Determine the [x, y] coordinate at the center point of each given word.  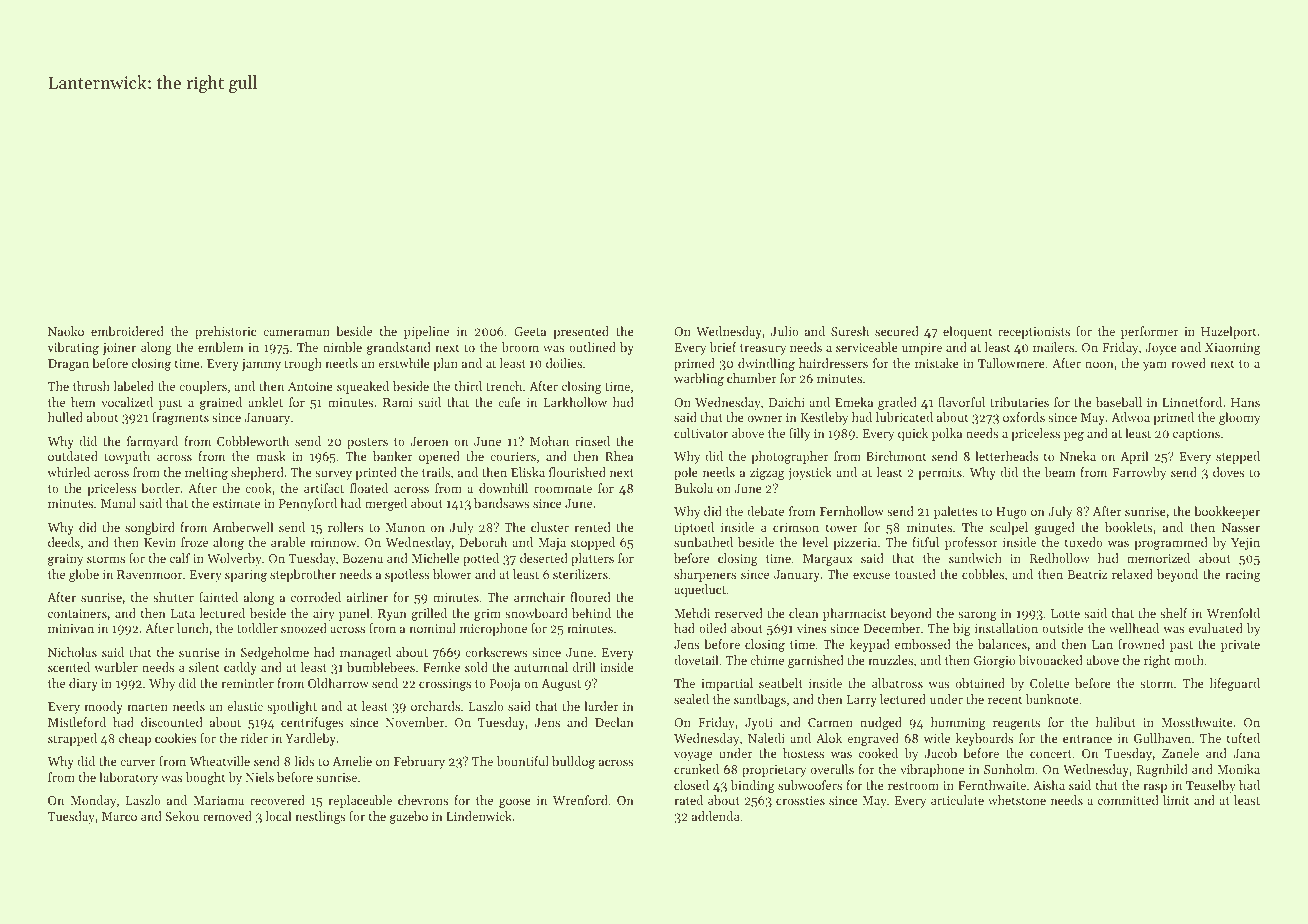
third [468, 386]
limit [1176, 800]
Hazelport [1228, 332]
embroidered [127, 331]
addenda [716, 816]
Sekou [182, 816]
